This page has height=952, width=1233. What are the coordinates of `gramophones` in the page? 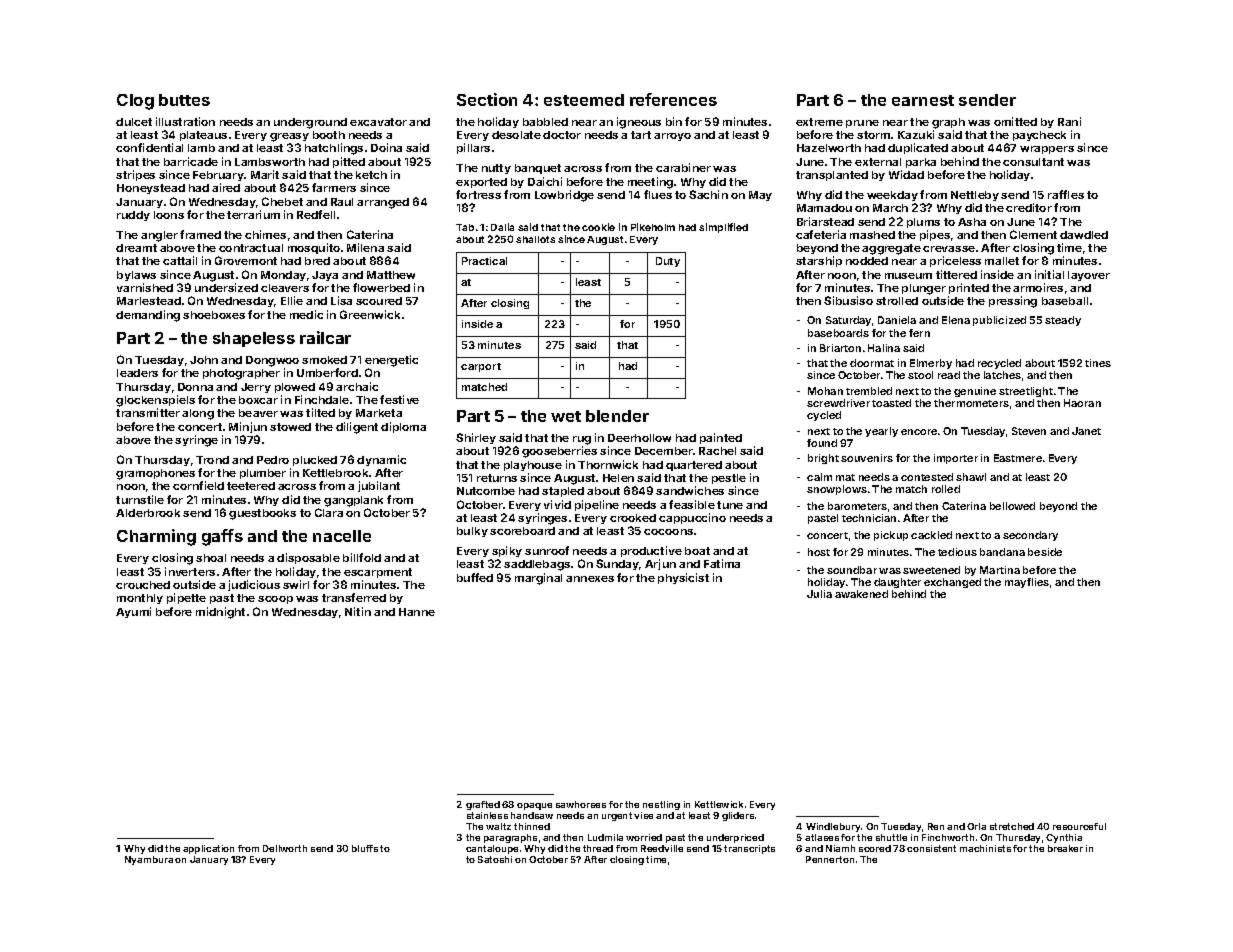 It's located at (155, 474).
